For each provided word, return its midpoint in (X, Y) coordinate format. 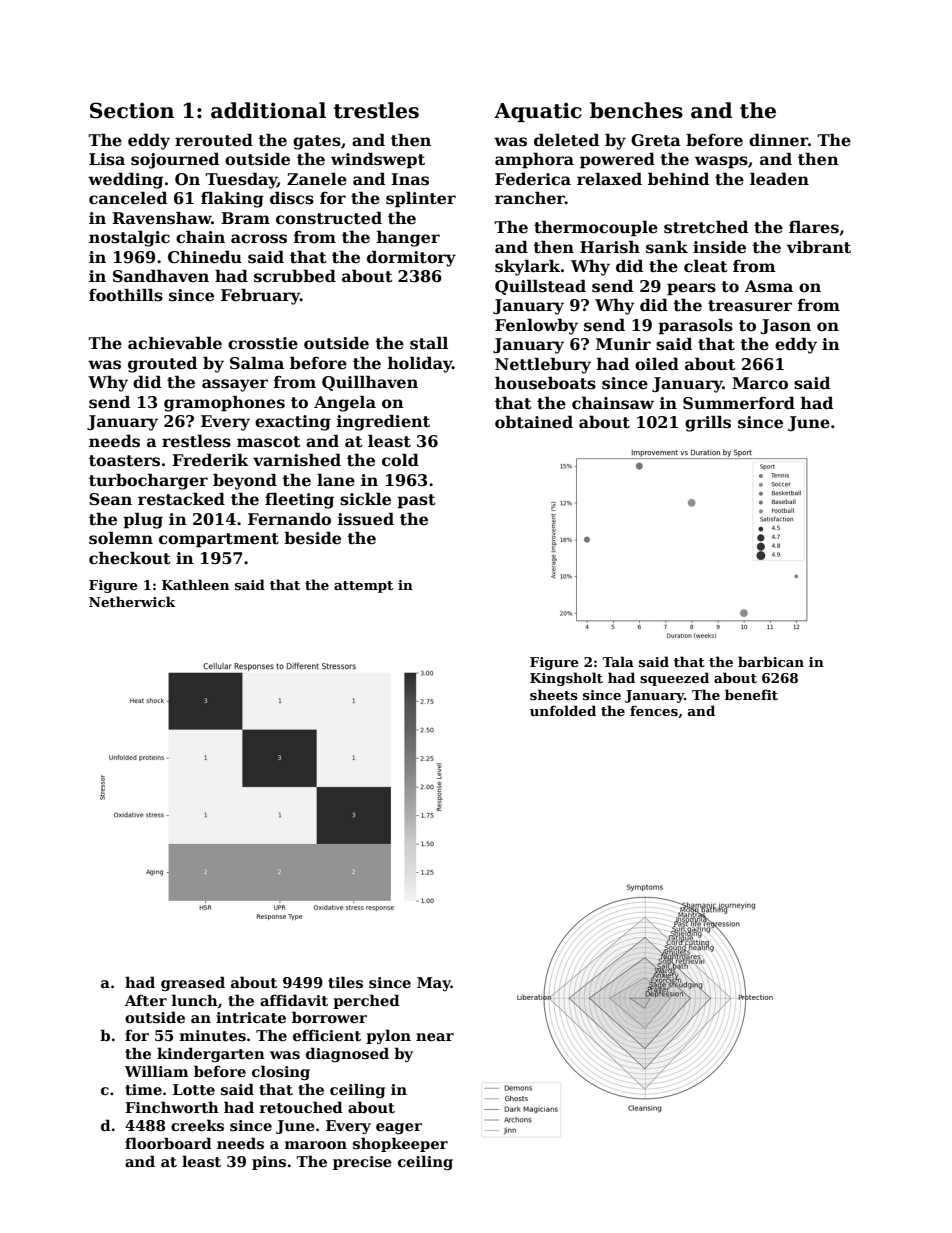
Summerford (739, 403)
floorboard (168, 1143)
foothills (126, 295)
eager (399, 1128)
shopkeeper (400, 1144)
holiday (420, 364)
